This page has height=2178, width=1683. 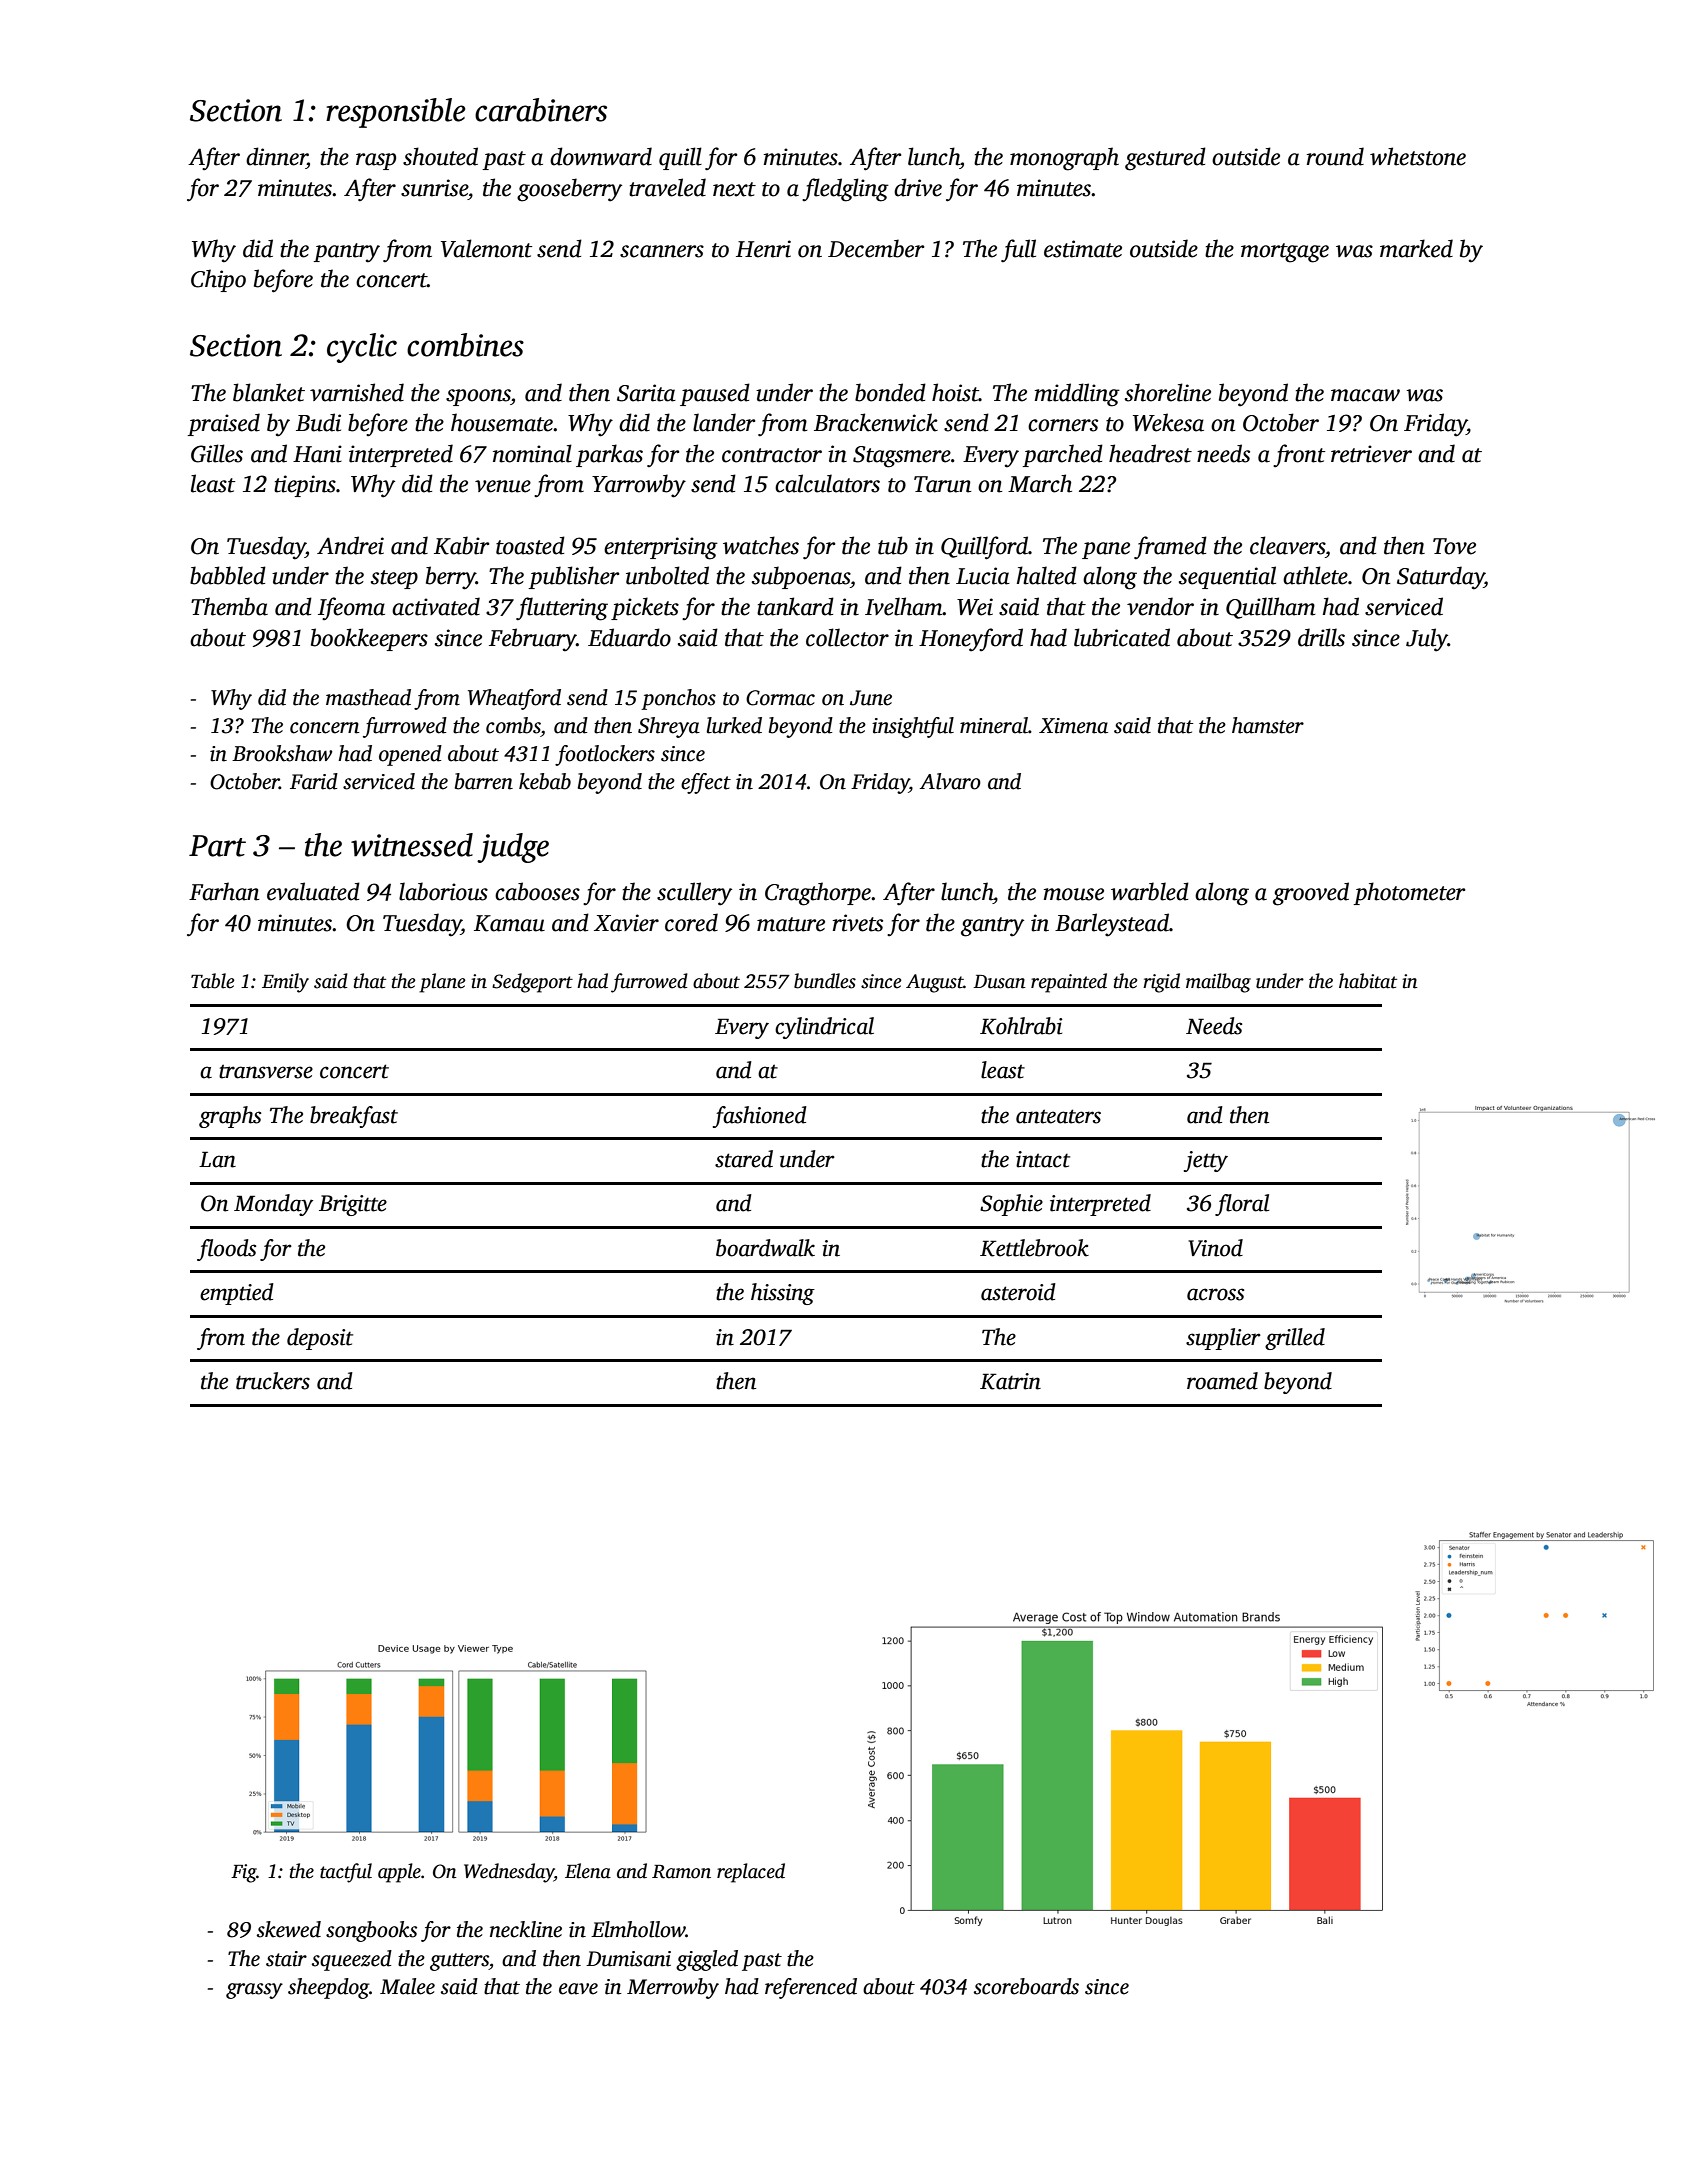 What do you see at coordinates (1416, 248) in the page?
I see `marked` at bounding box center [1416, 248].
